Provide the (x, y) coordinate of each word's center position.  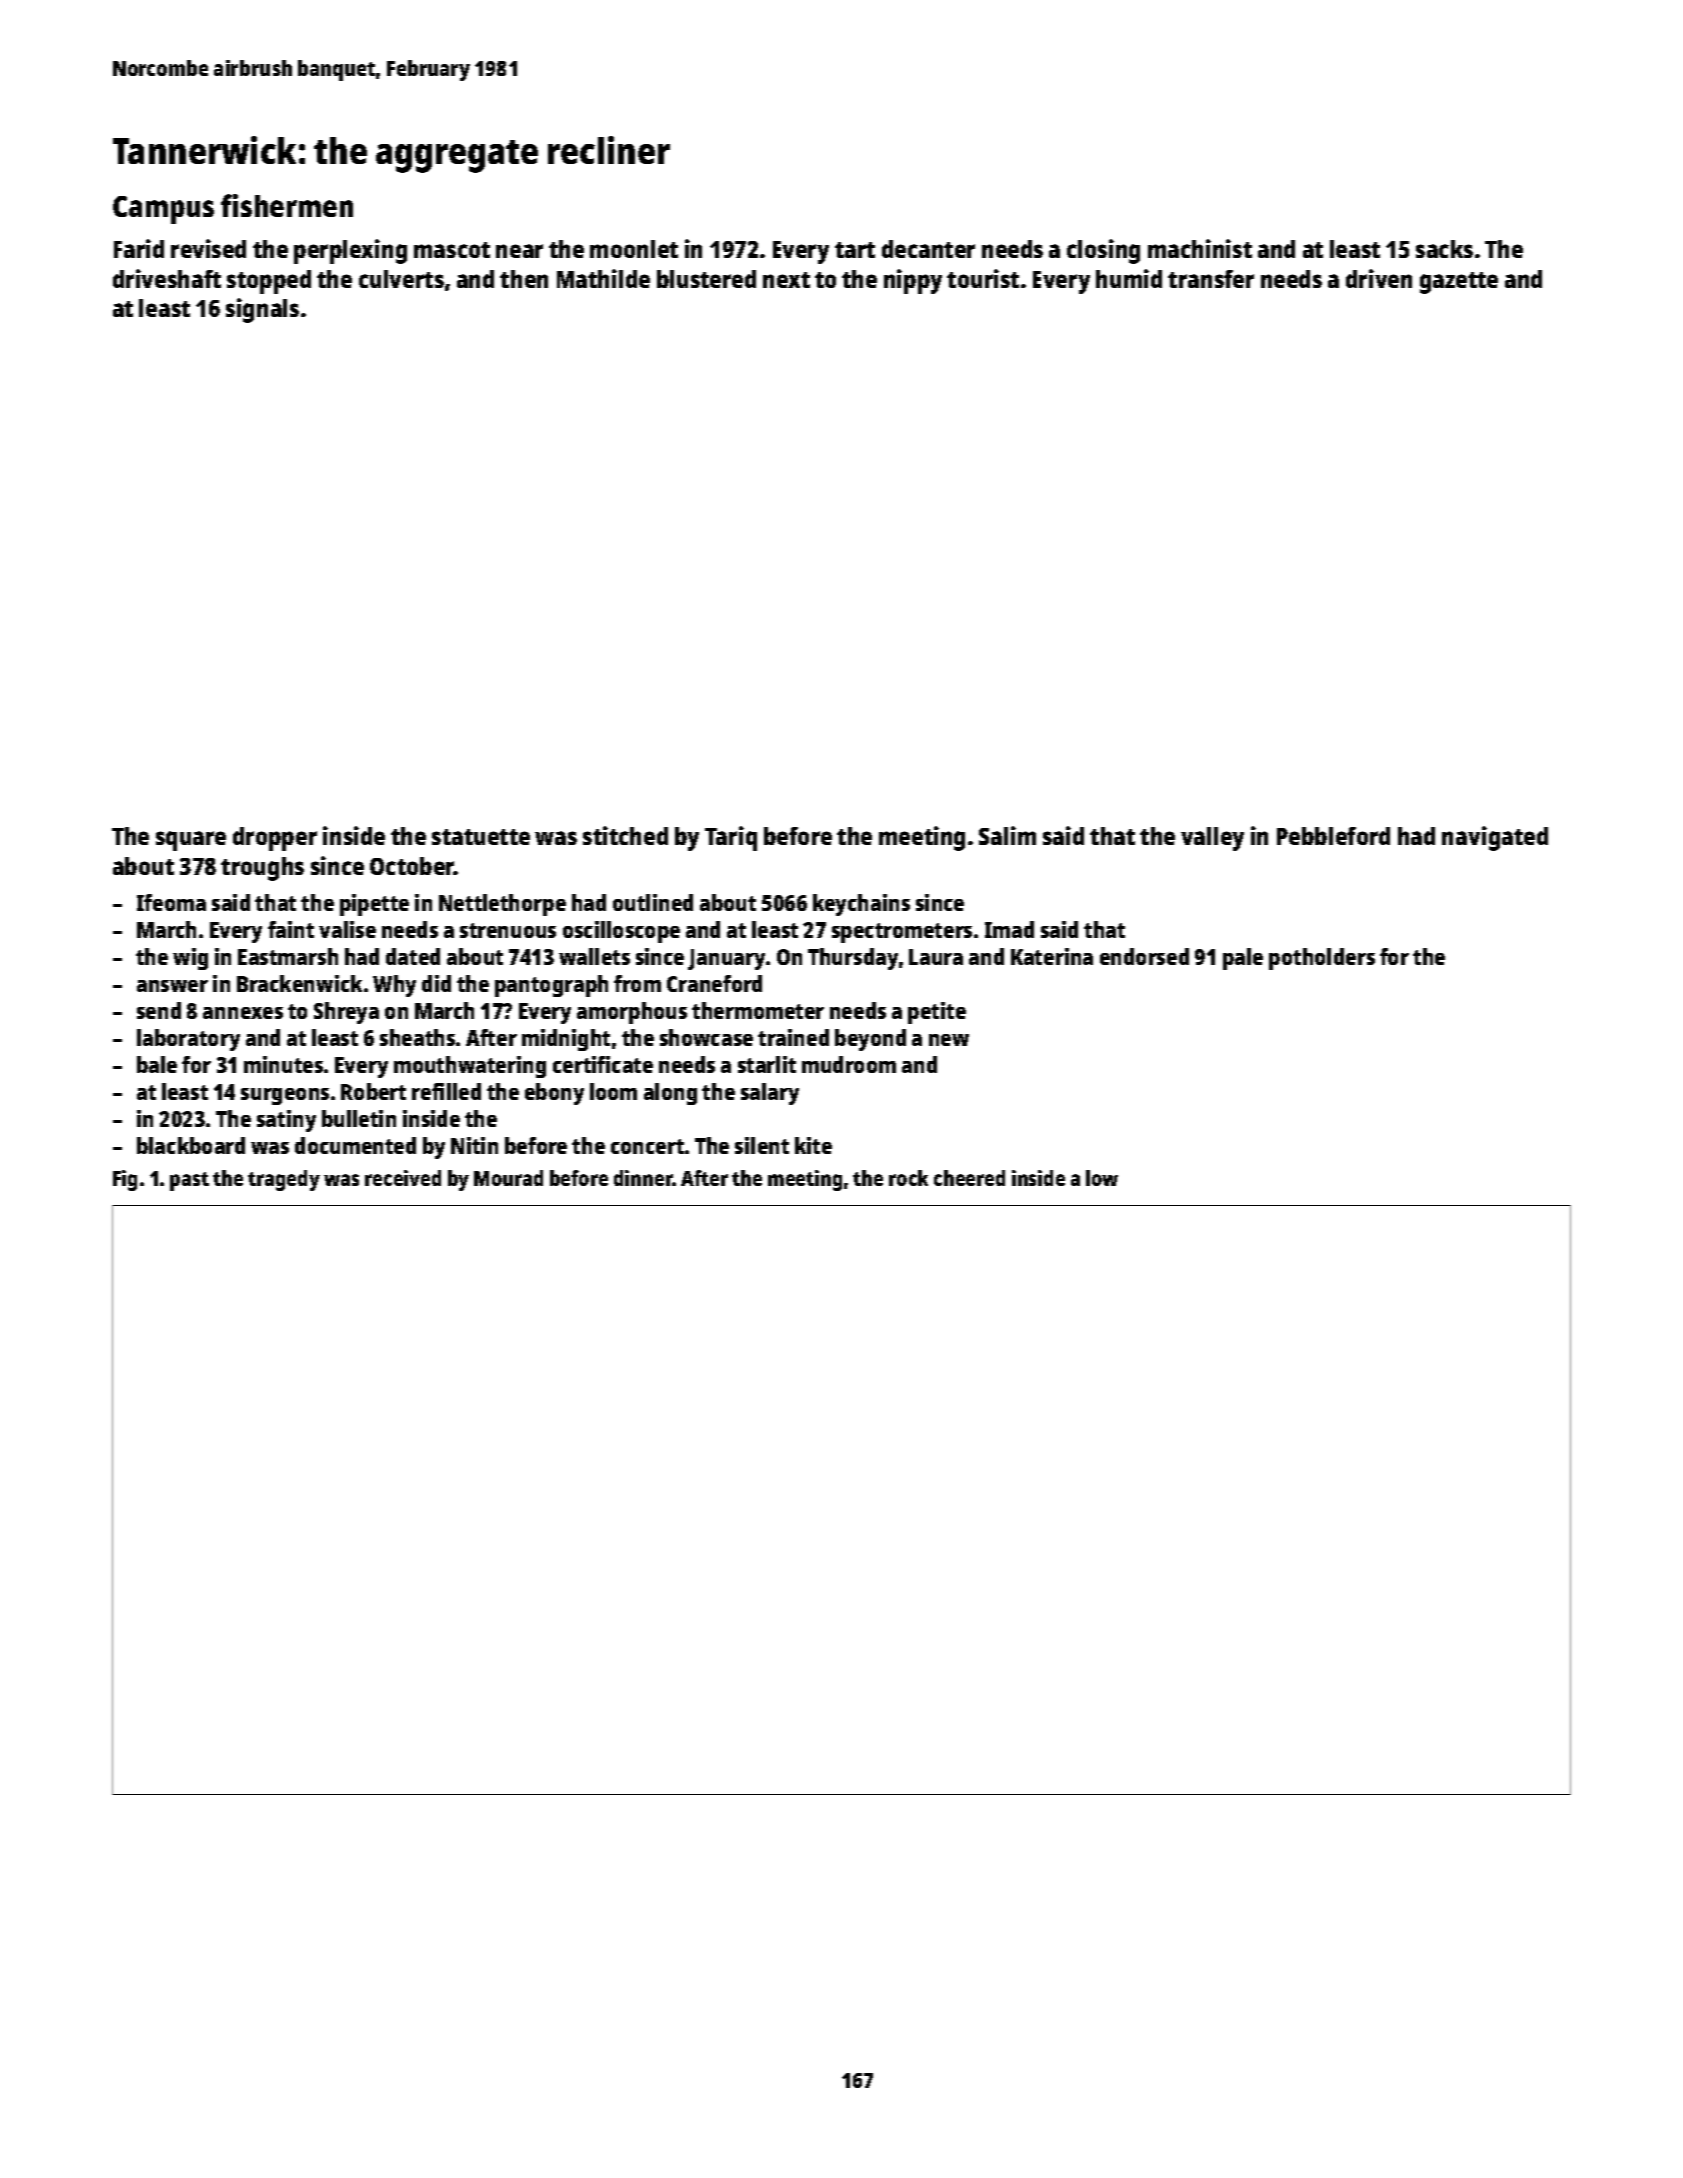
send (159, 1010)
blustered (706, 279)
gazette (1459, 283)
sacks (1444, 249)
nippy (913, 281)
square (191, 841)
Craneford (714, 983)
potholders (1322, 959)
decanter (928, 249)
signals (262, 310)
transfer (1211, 279)
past (189, 1181)
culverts (401, 279)
